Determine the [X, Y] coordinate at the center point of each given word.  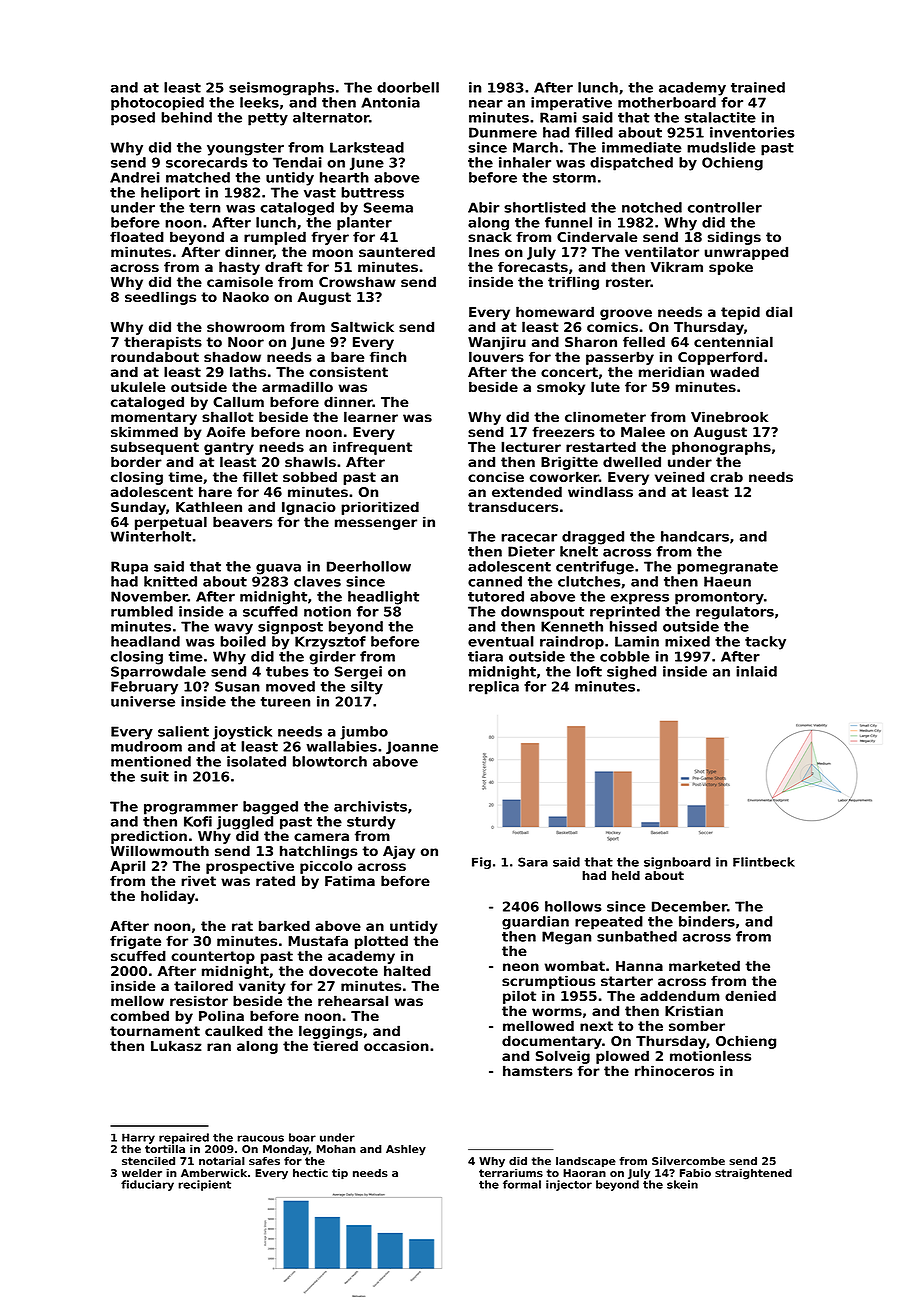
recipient [204, 1185]
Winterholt [151, 536]
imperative [571, 104]
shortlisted [545, 207]
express [640, 599]
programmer [191, 809]
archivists [370, 806]
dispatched [631, 164]
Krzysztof [330, 643]
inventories [752, 132]
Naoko [246, 296]
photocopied [157, 104]
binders [707, 921]
